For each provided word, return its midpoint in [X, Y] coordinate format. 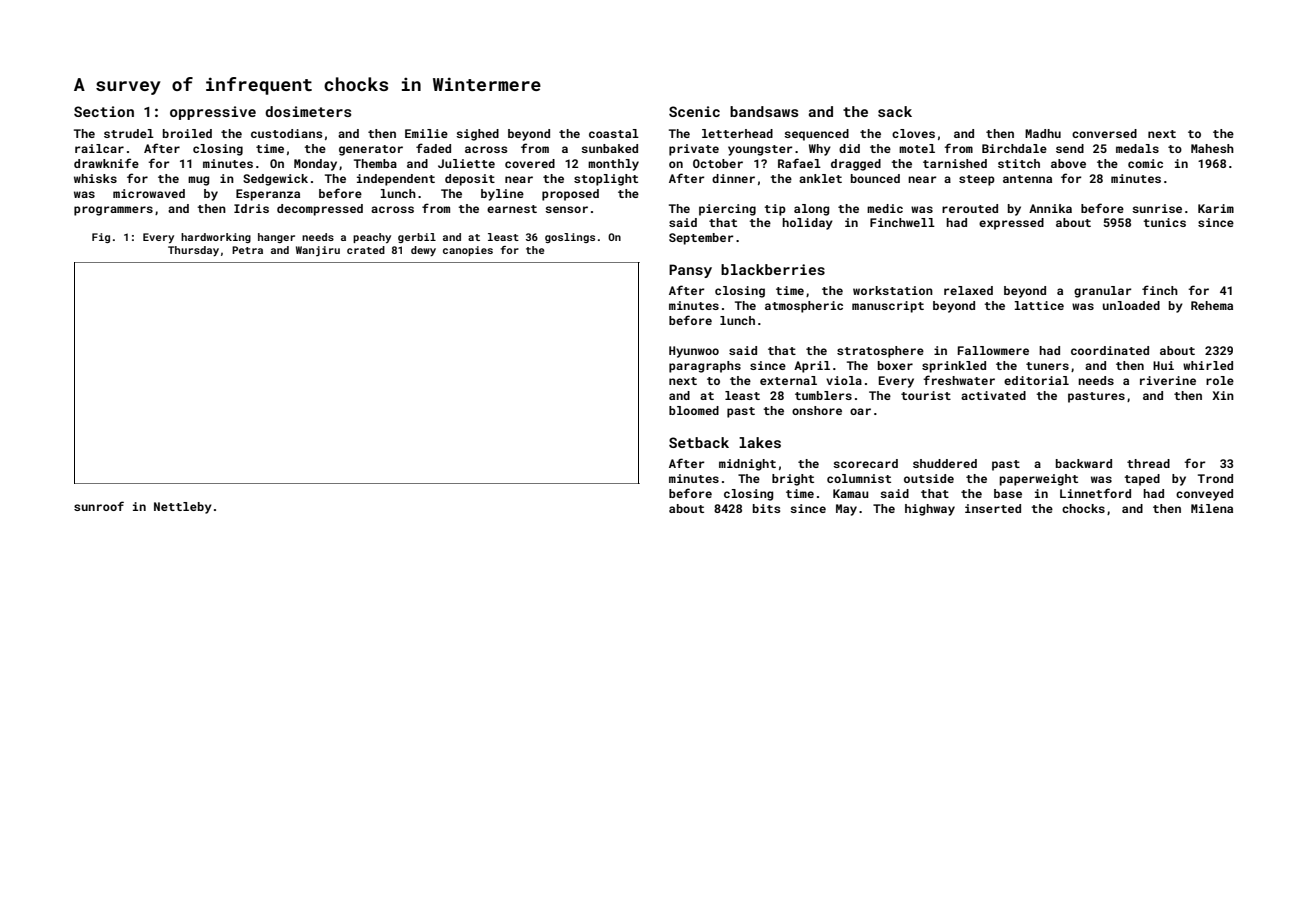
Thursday [193, 251]
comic [1145, 163]
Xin [1223, 395]
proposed [570, 195]
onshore [817, 410]
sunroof [99, 506]
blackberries [773, 269]
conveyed [1204, 495]
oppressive [213, 113]
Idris [251, 208]
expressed [1011, 224]
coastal [614, 133]
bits [766, 508]
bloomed [694, 410]
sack [895, 111]
